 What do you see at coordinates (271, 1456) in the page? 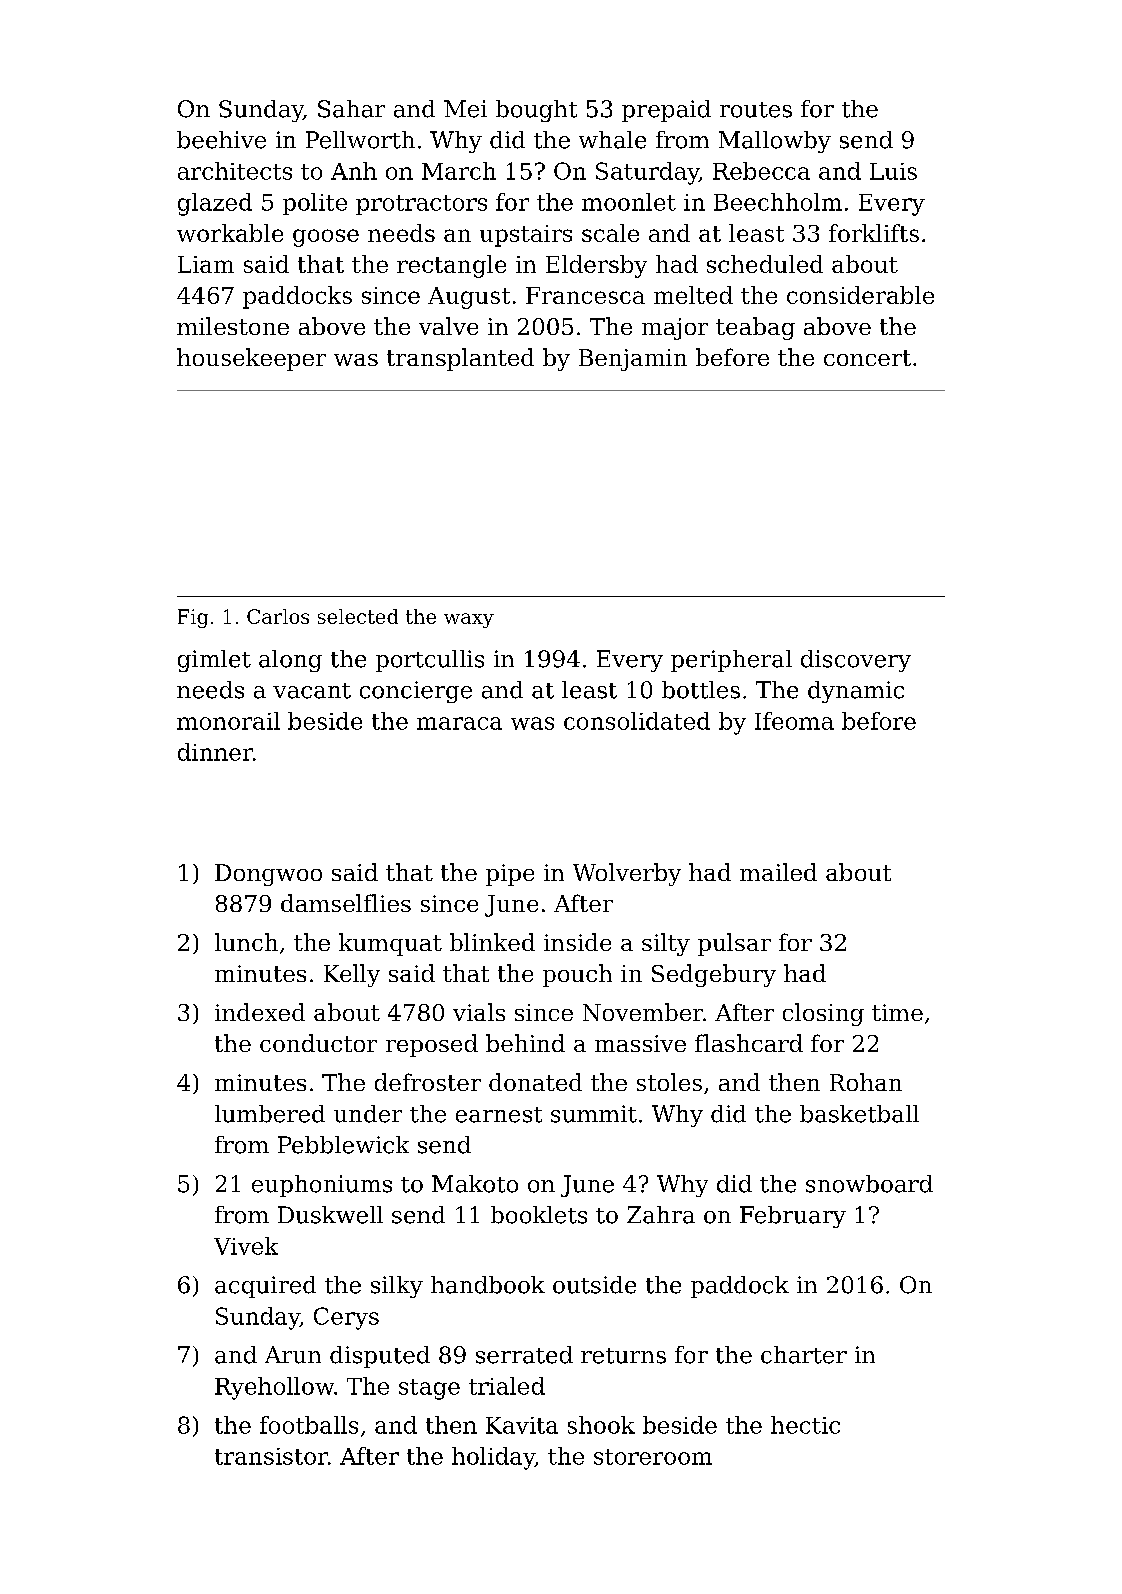
I see `transistor` at bounding box center [271, 1456].
